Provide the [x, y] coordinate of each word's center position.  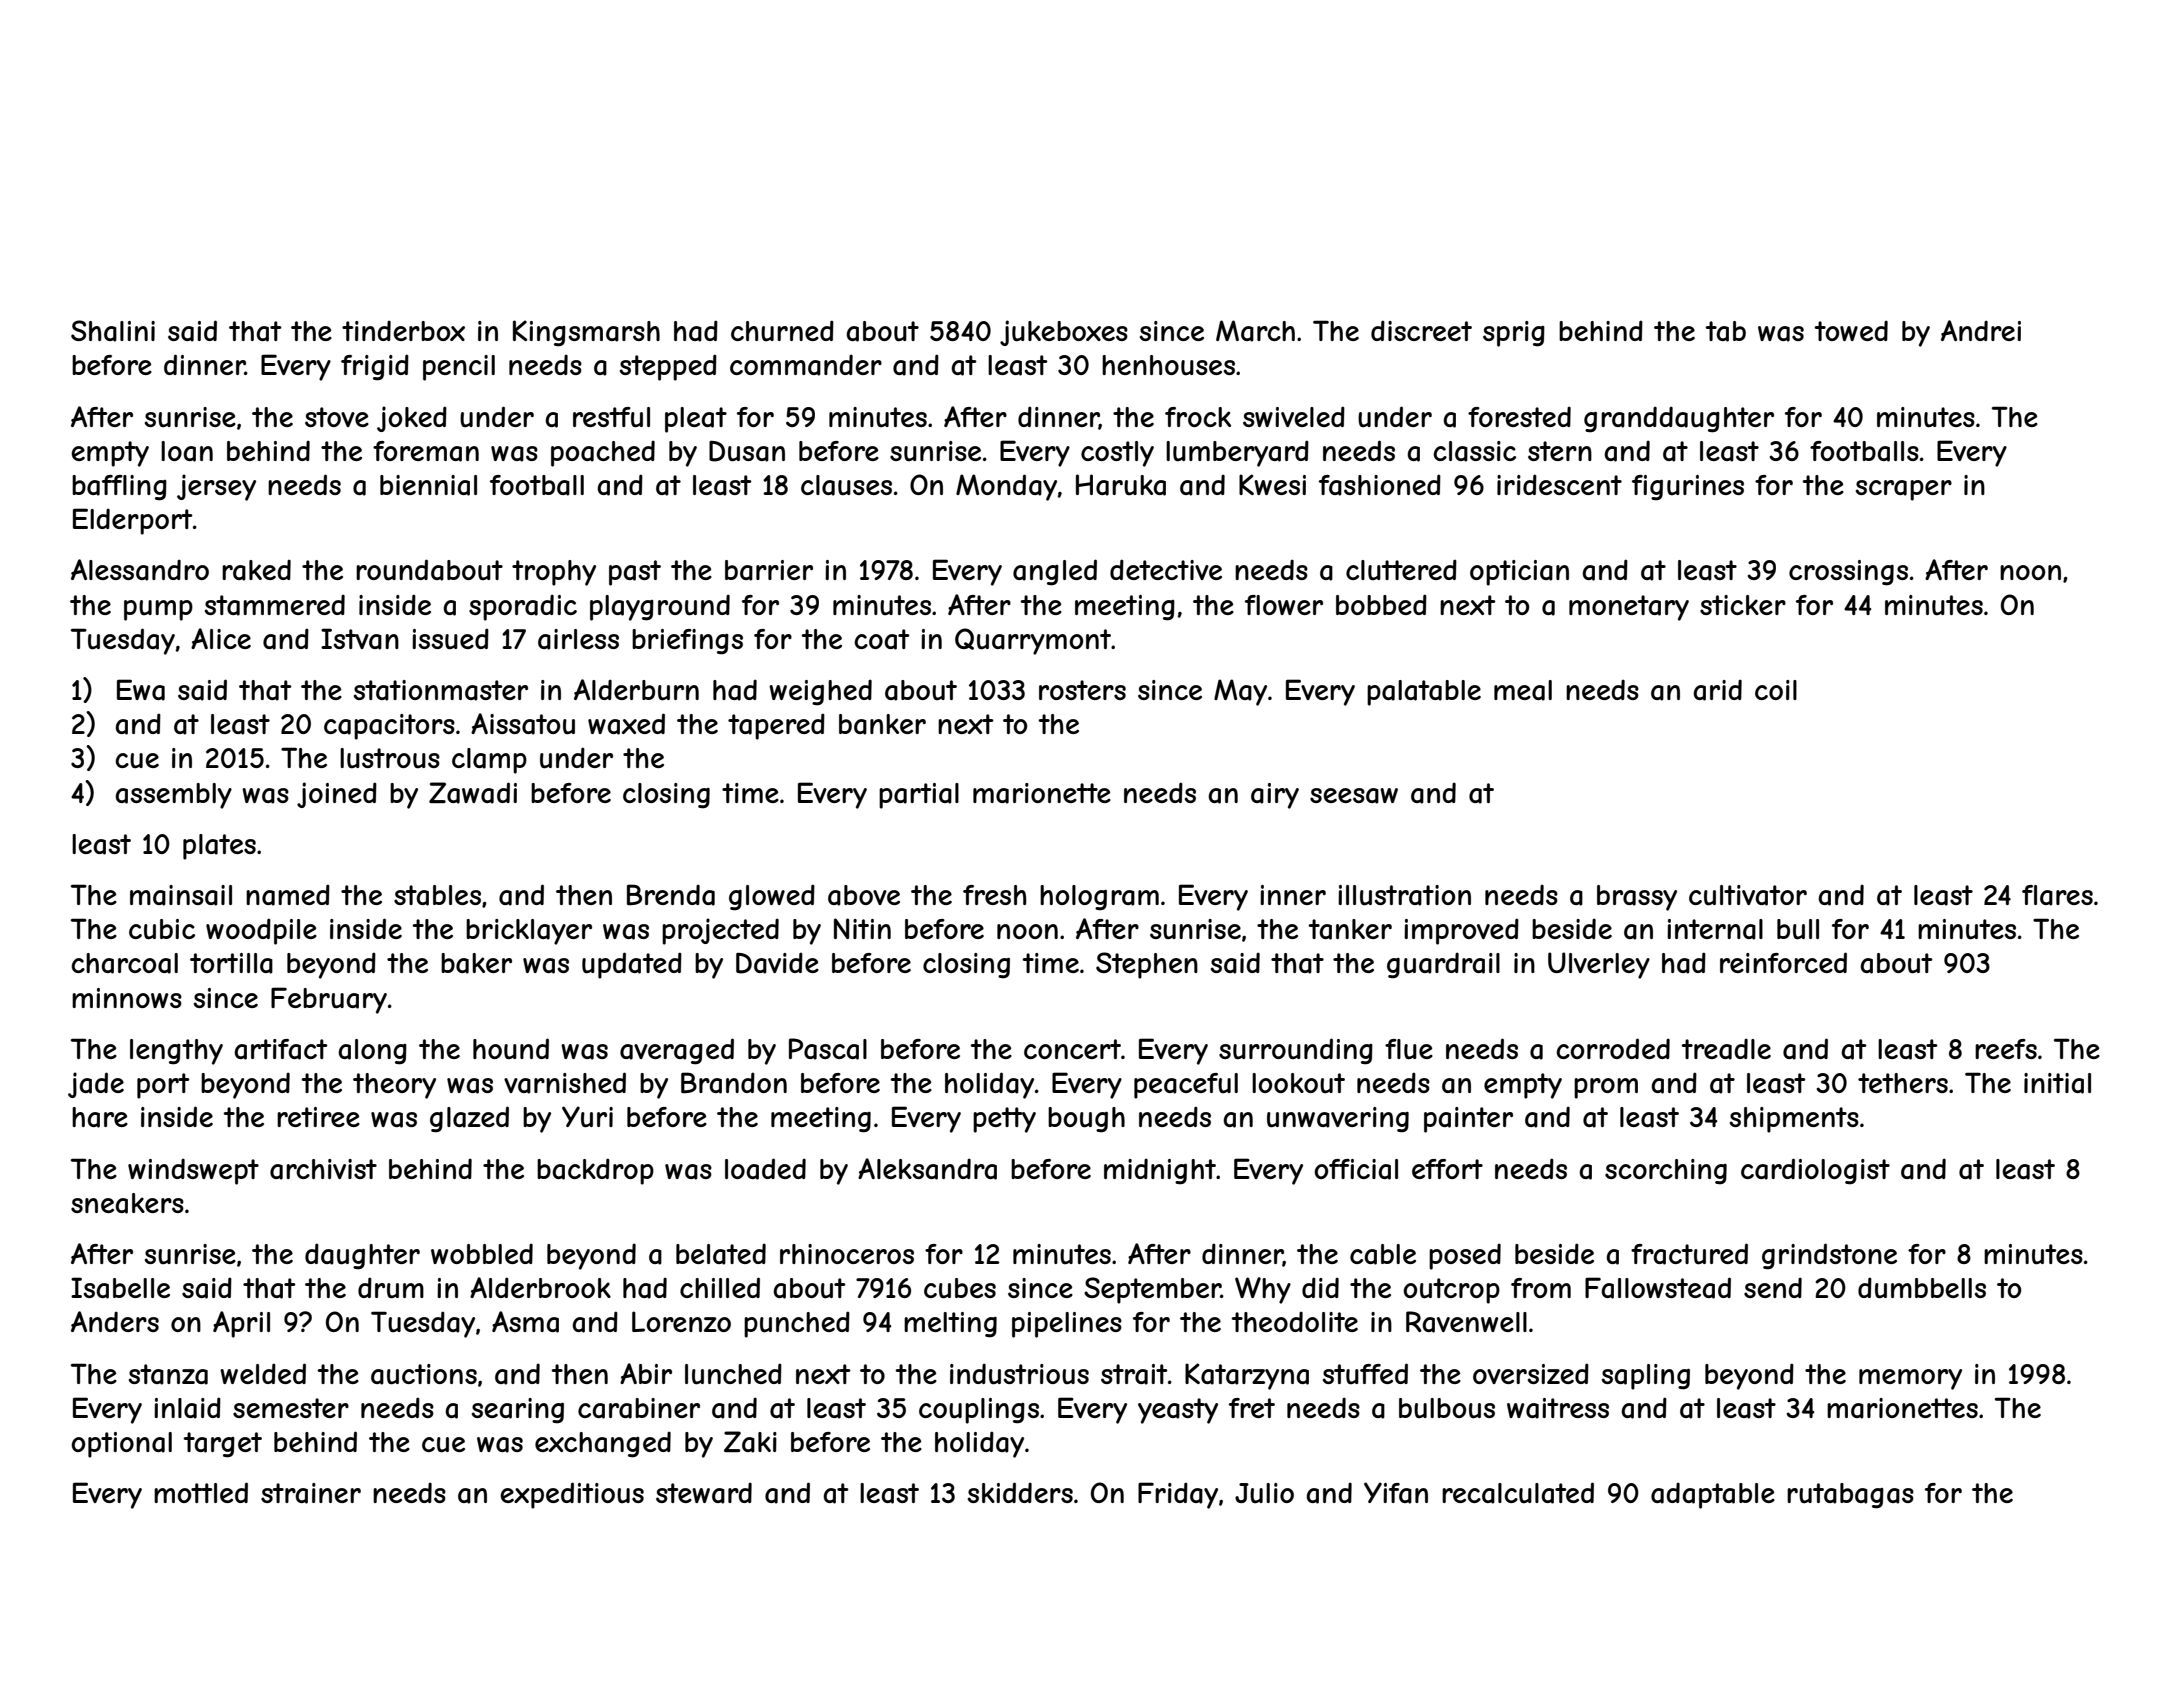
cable [1383, 1254]
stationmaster [441, 690]
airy [1275, 796]
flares [2057, 895]
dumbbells [1922, 1288]
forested [1519, 416]
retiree [318, 1117]
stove [337, 417]
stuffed [1365, 1374]
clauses [846, 485]
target [222, 1445]
